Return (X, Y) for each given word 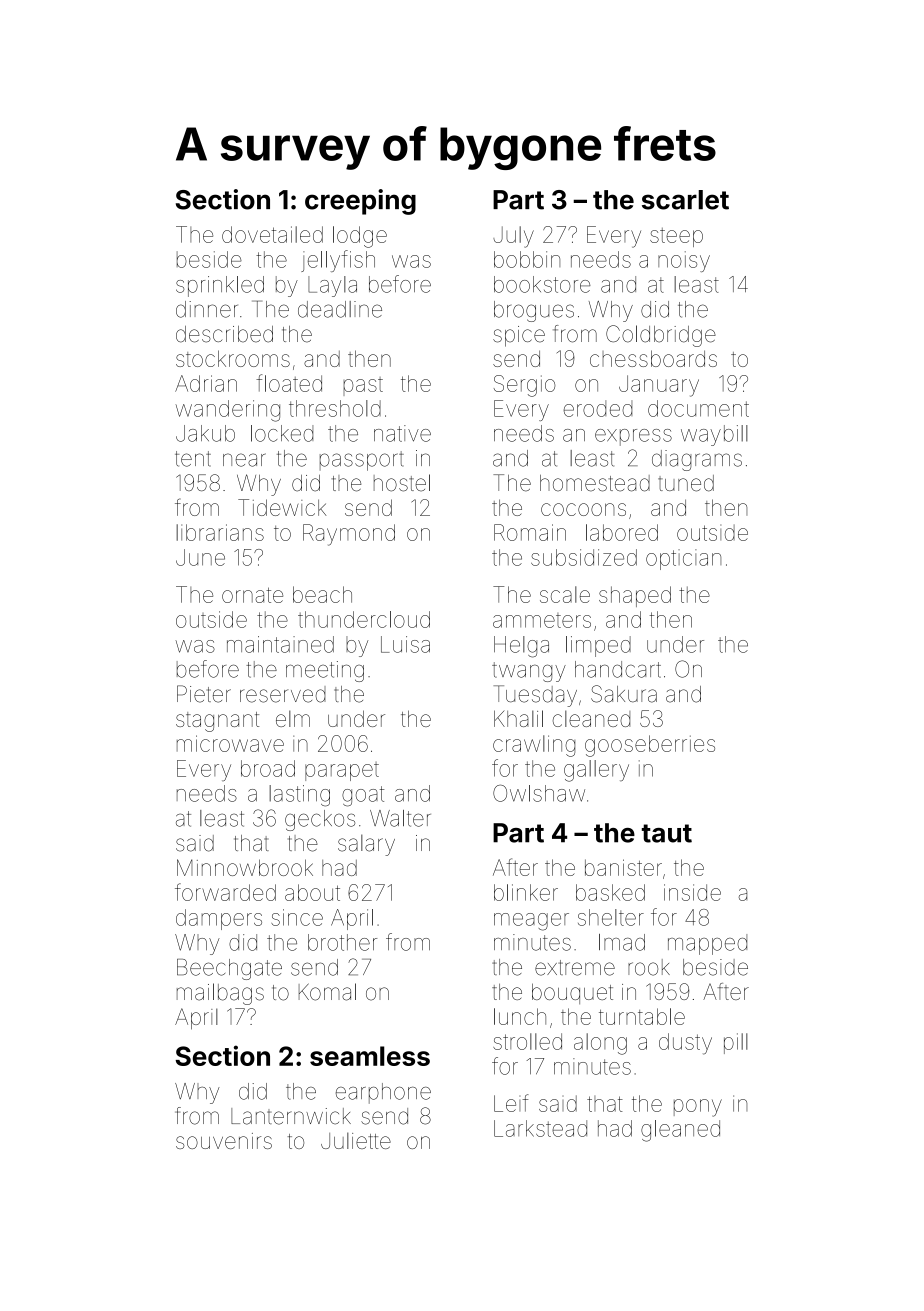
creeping (360, 202)
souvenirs (224, 1141)
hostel (402, 483)
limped (598, 646)
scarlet (685, 200)
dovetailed (272, 234)
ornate (252, 595)
